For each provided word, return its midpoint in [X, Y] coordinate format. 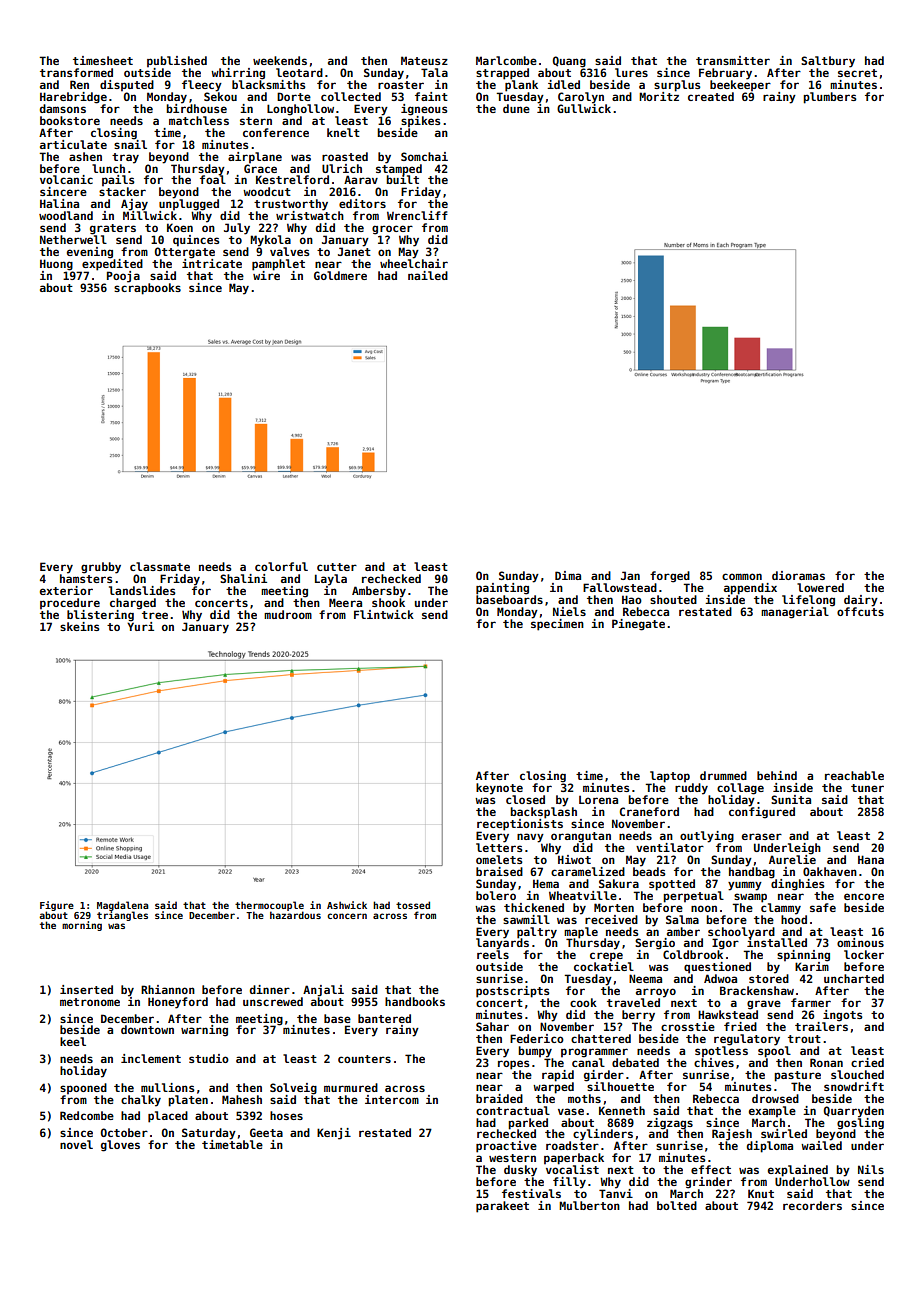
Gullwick [584, 108]
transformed [76, 72]
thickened [534, 907]
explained [798, 1171]
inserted [86, 989]
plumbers [829, 98]
